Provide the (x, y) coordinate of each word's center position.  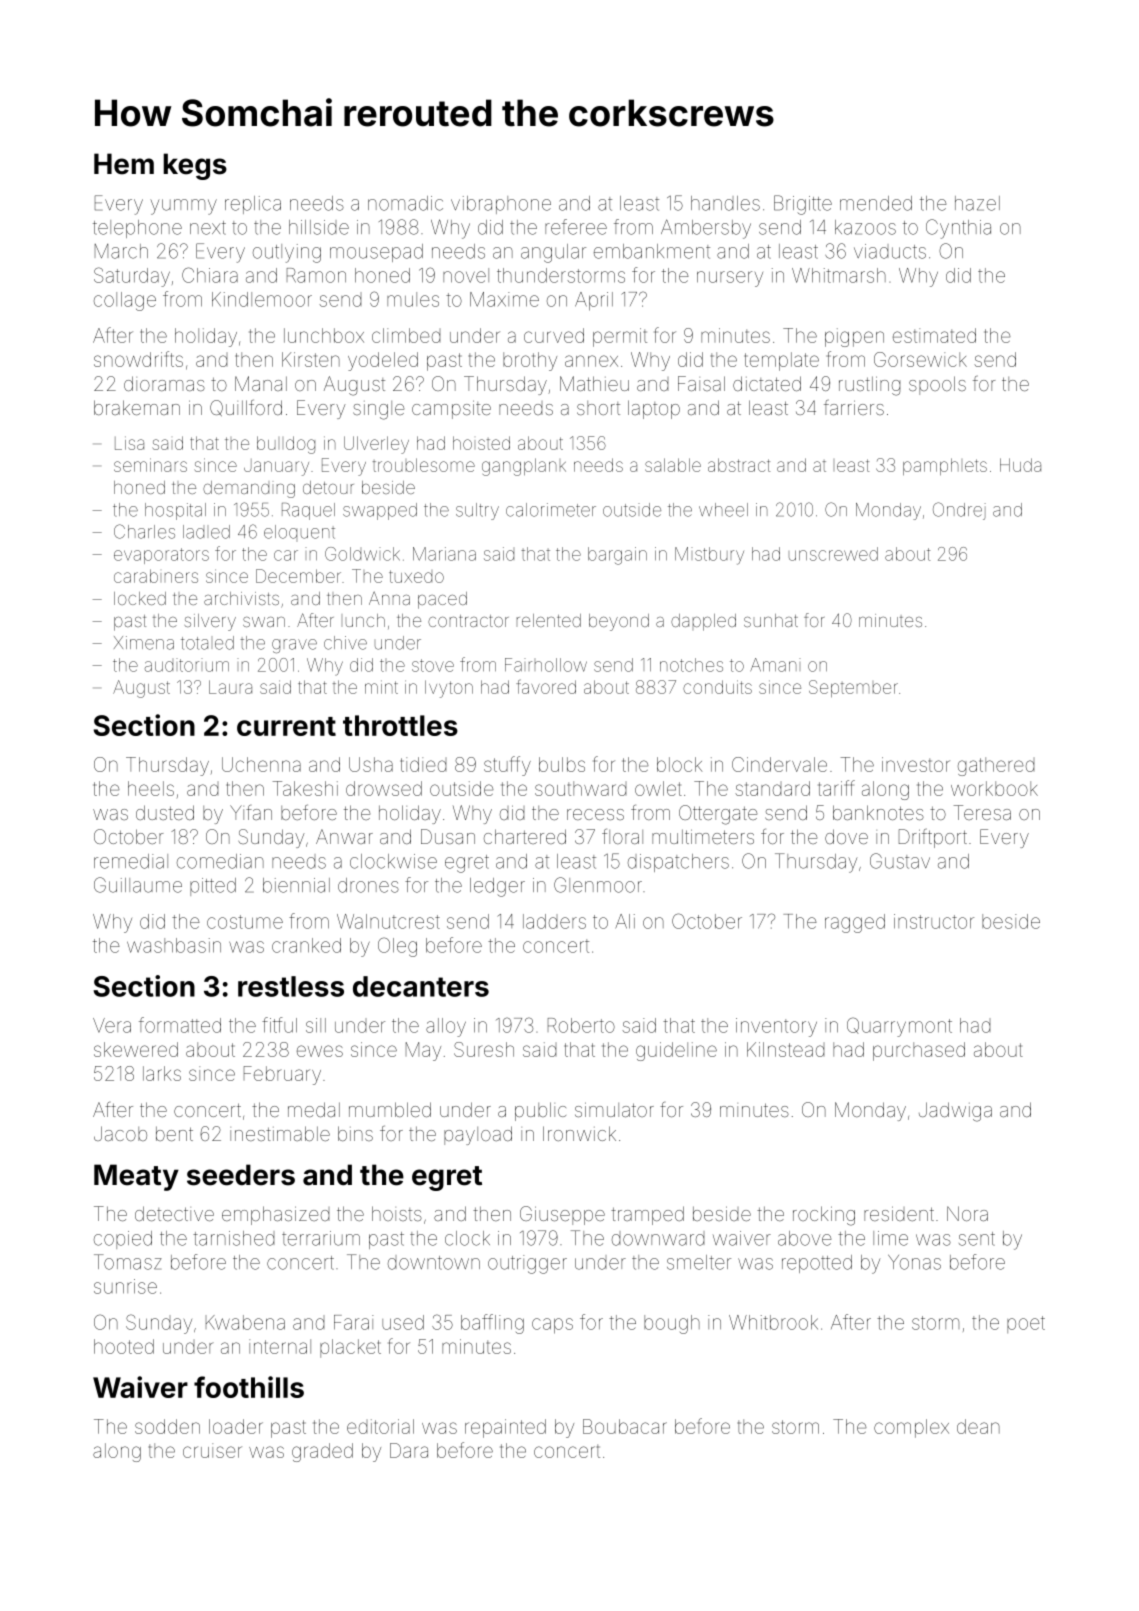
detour (328, 487)
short (598, 408)
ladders (554, 921)
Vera (112, 1025)
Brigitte (803, 205)
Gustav (900, 861)
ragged (855, 923)
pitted (213, 887)
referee (576, 227)
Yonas (914, 1262)
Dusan (448, 836)
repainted (505, 1428)
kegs (195, 166)
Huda (1020, 465)
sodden (167, 1426)
